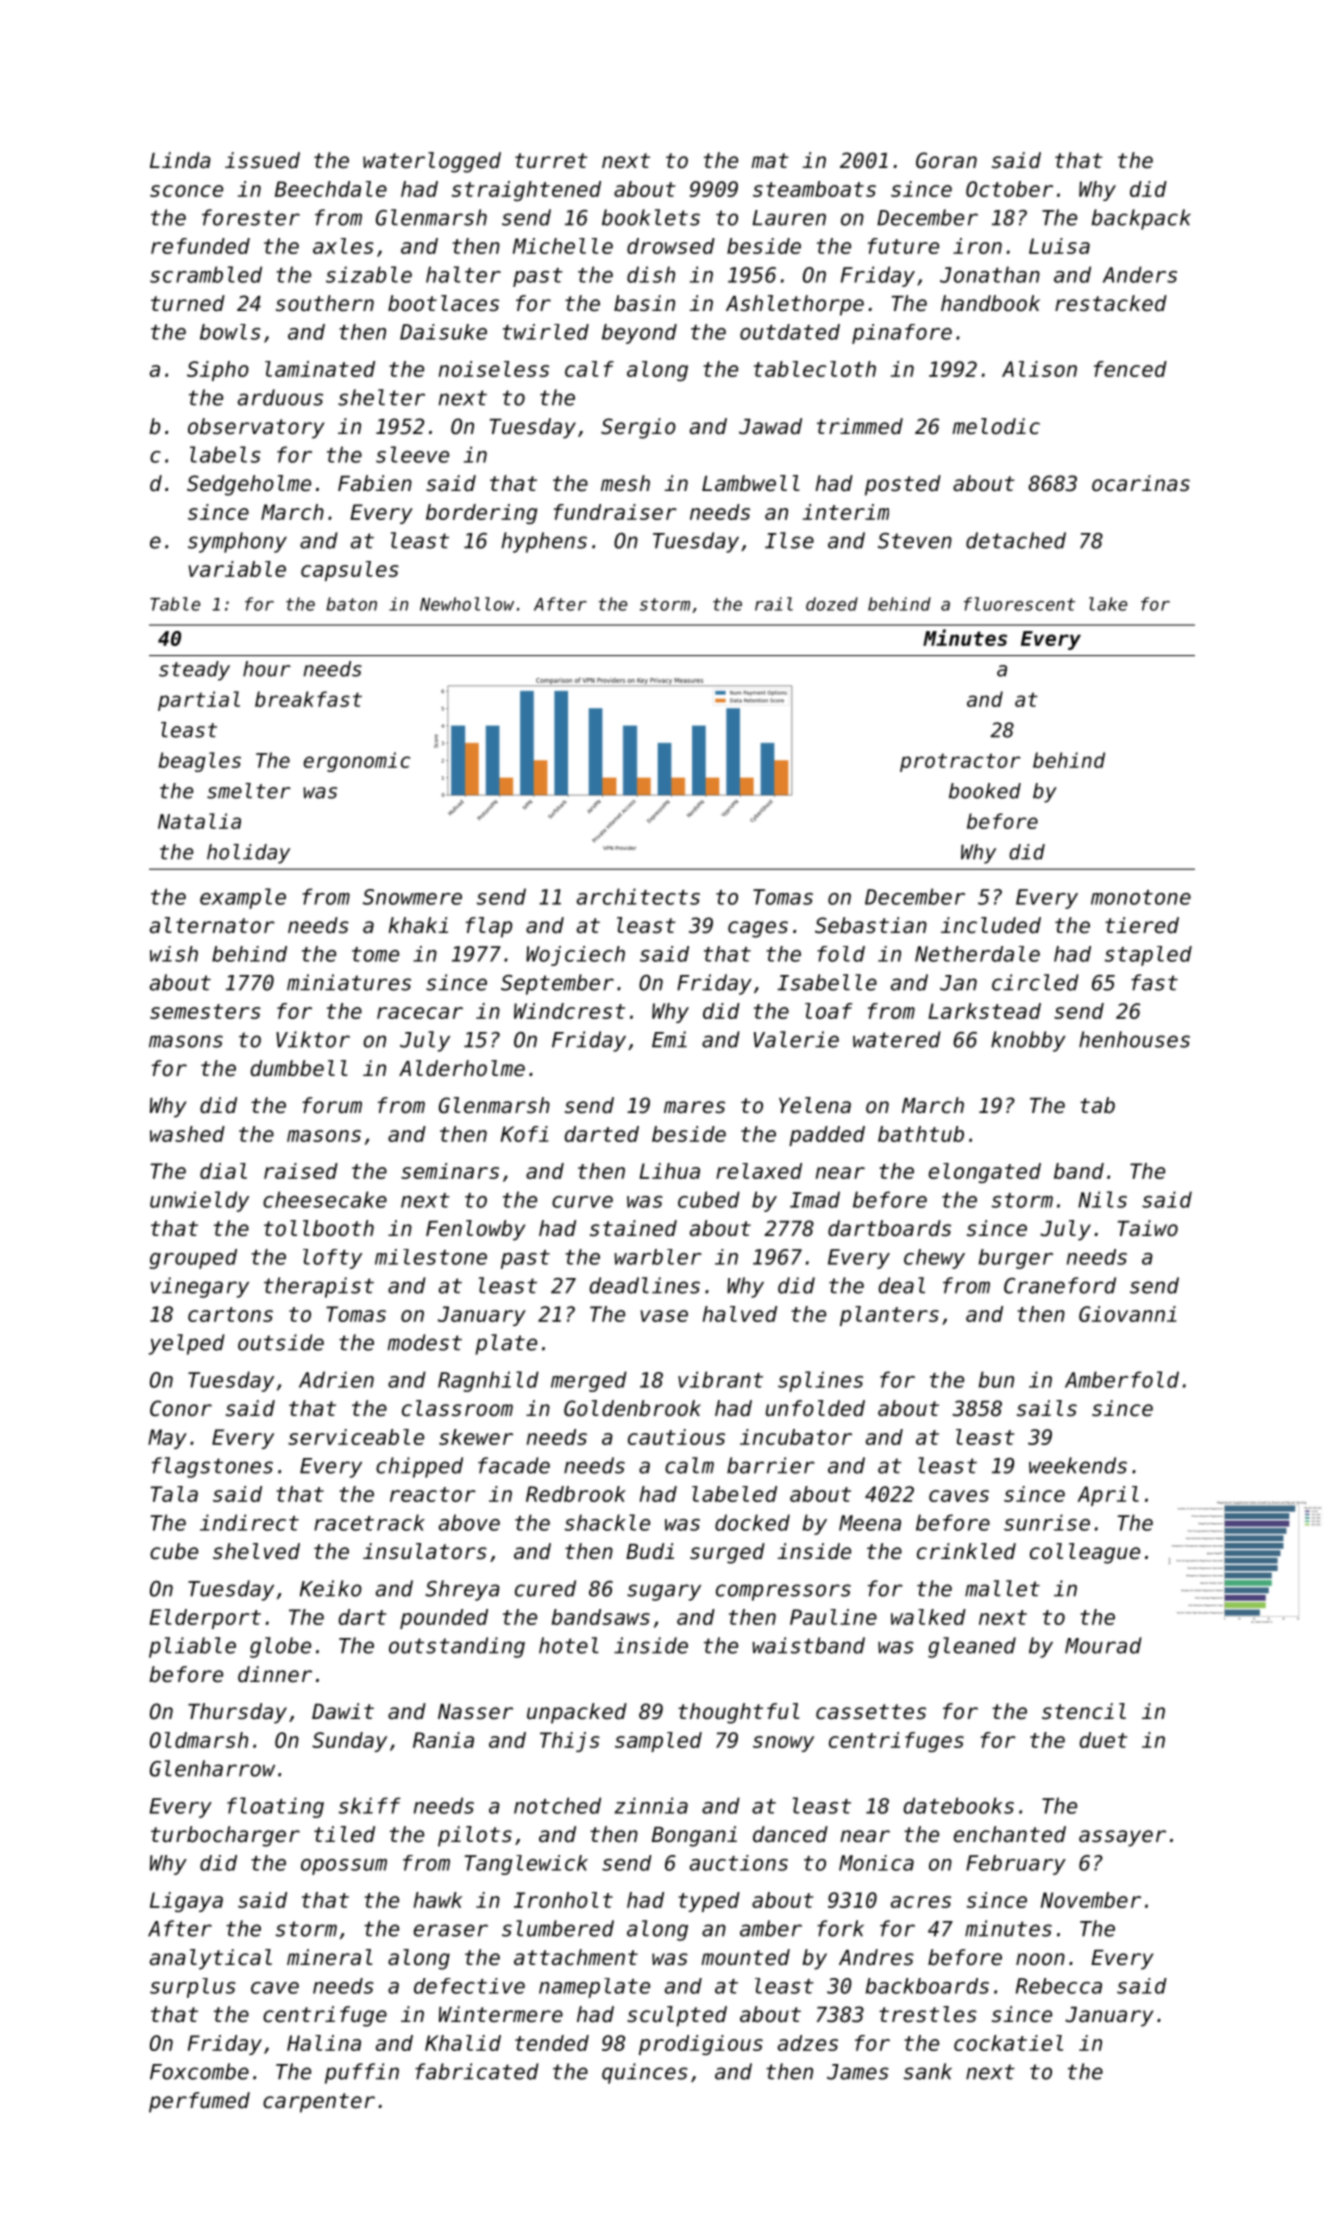 The height and width of the image is (2214, 1344). What do you see at coordinates (199, 2071) in the image?
I see `Foxcombe` at bounding box center [199, 2071].
